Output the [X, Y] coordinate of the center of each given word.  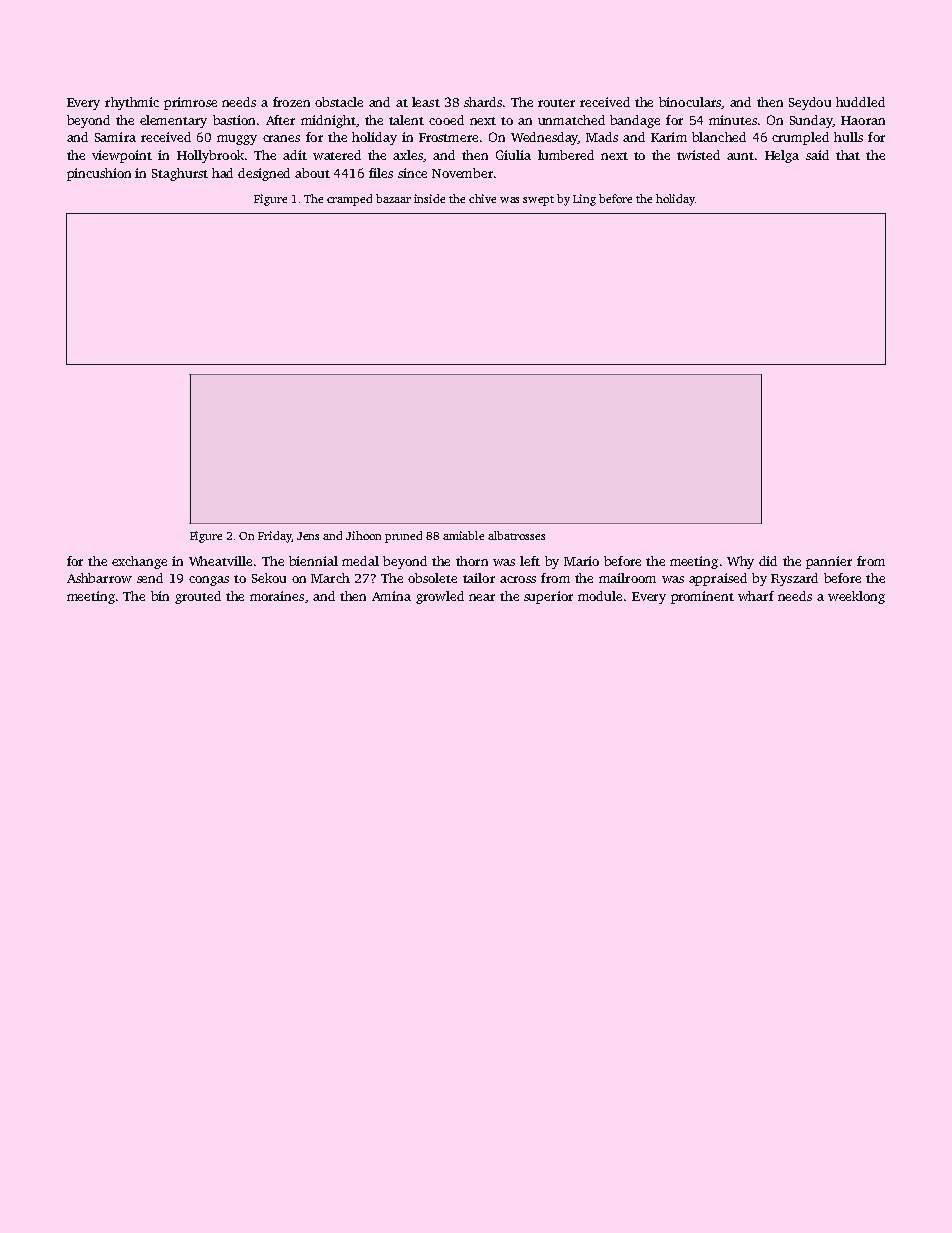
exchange [139, 562]
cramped [349, 200]
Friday [275, 537]
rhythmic [132, 103]
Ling [584, 200]
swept [538, 201]
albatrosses [516, 535]
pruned [403, 537]
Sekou [269, 578]
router [556, 103]
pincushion [99, 174]
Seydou [810, 103]
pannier [829, 562]
